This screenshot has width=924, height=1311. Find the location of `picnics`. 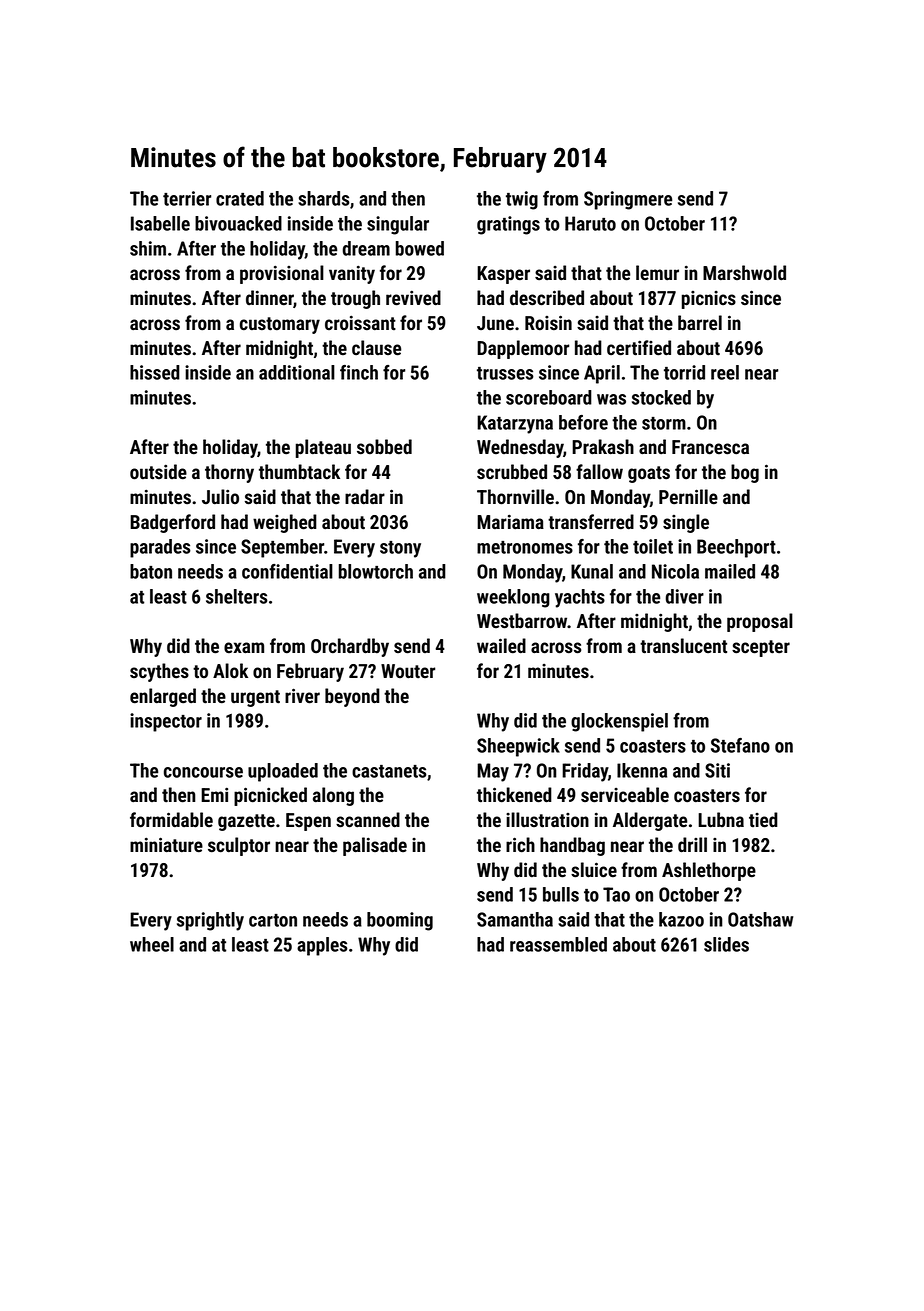

picnics is located at coordinates (709, 300).
